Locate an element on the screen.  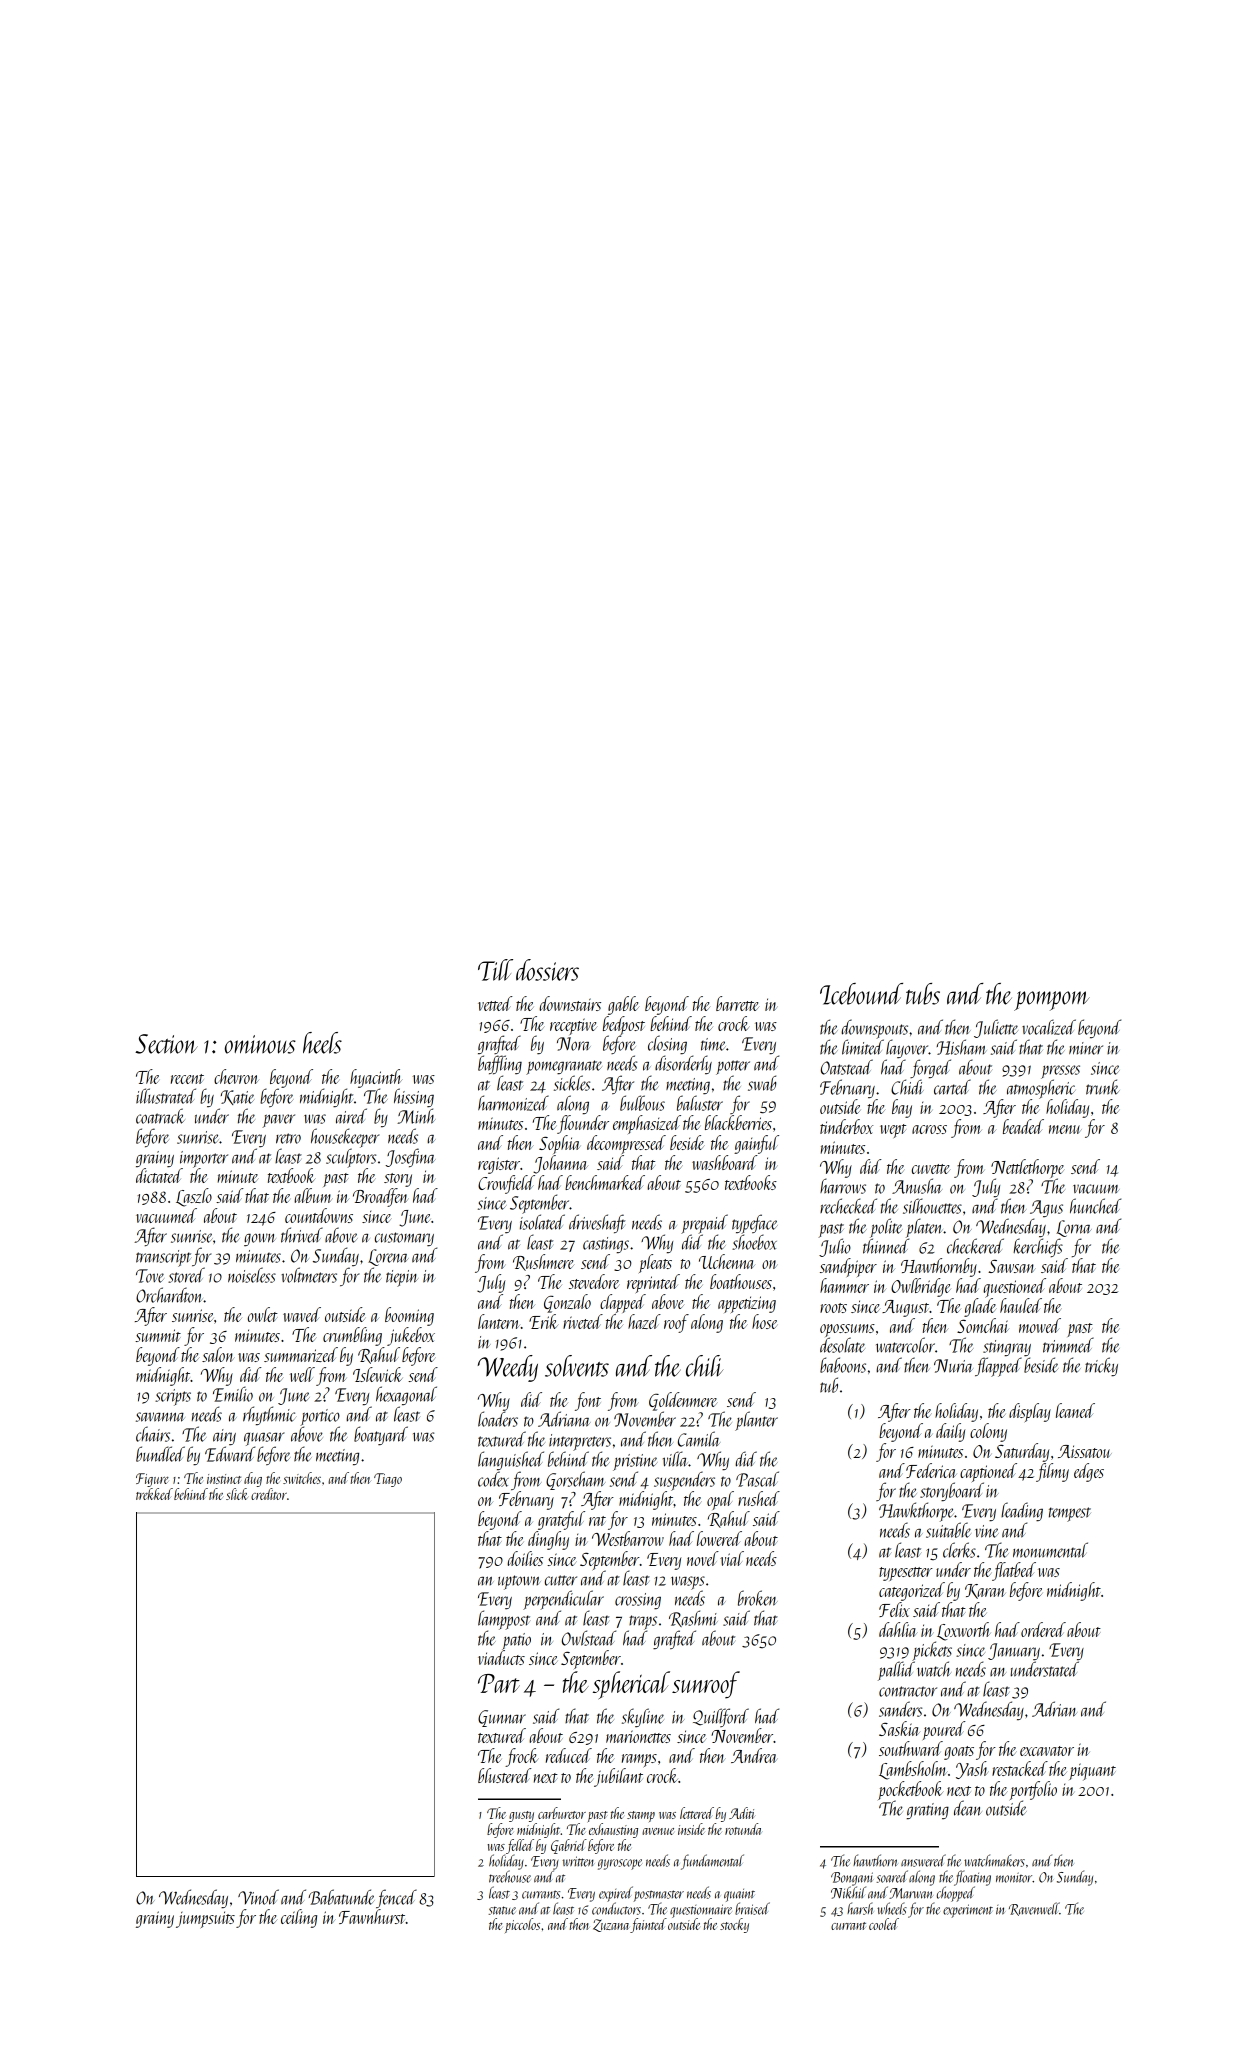
leading is located at coordinates (1022, 1512).
